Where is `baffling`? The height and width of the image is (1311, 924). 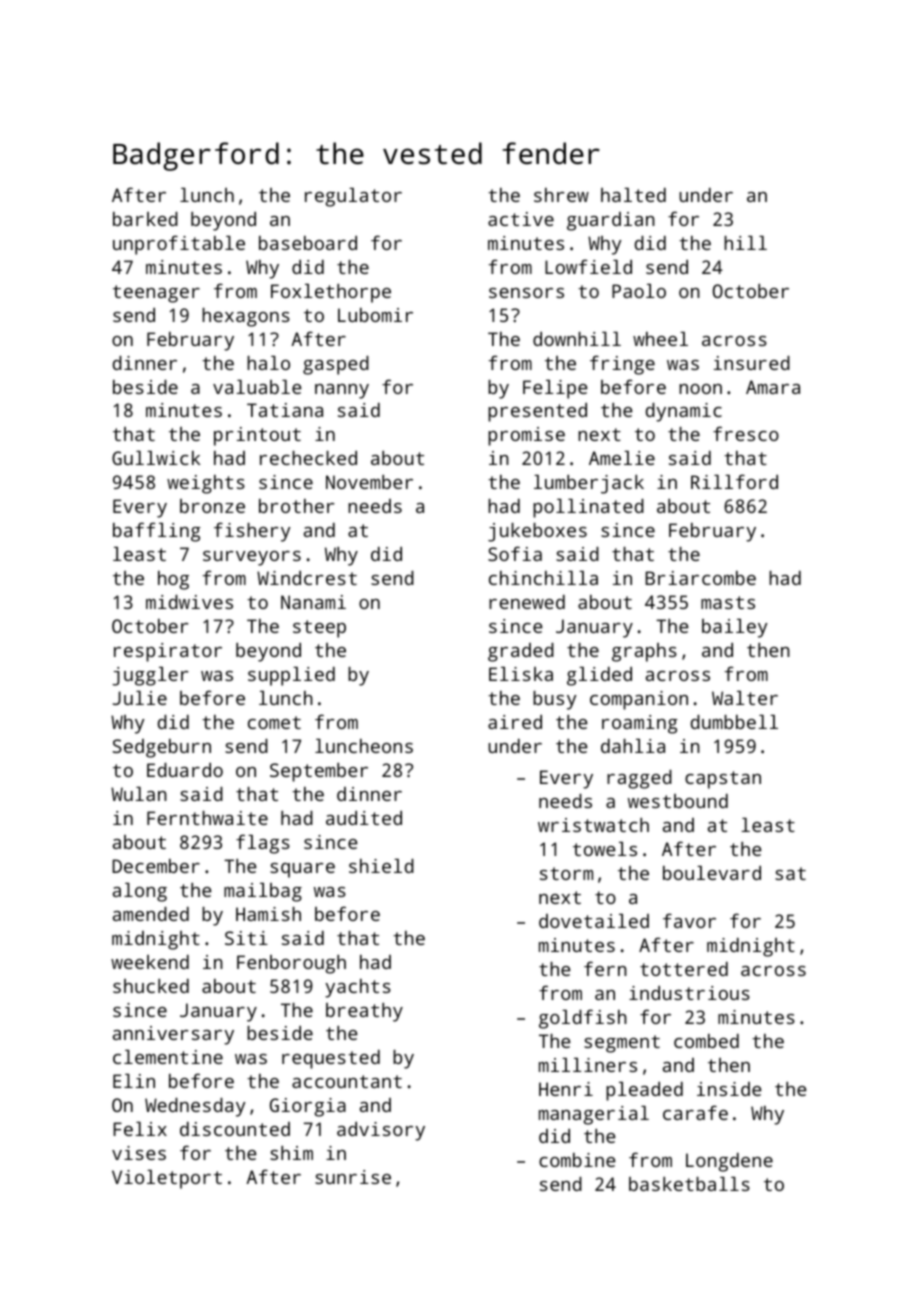 baffling is located at coordinates (157, 532).
